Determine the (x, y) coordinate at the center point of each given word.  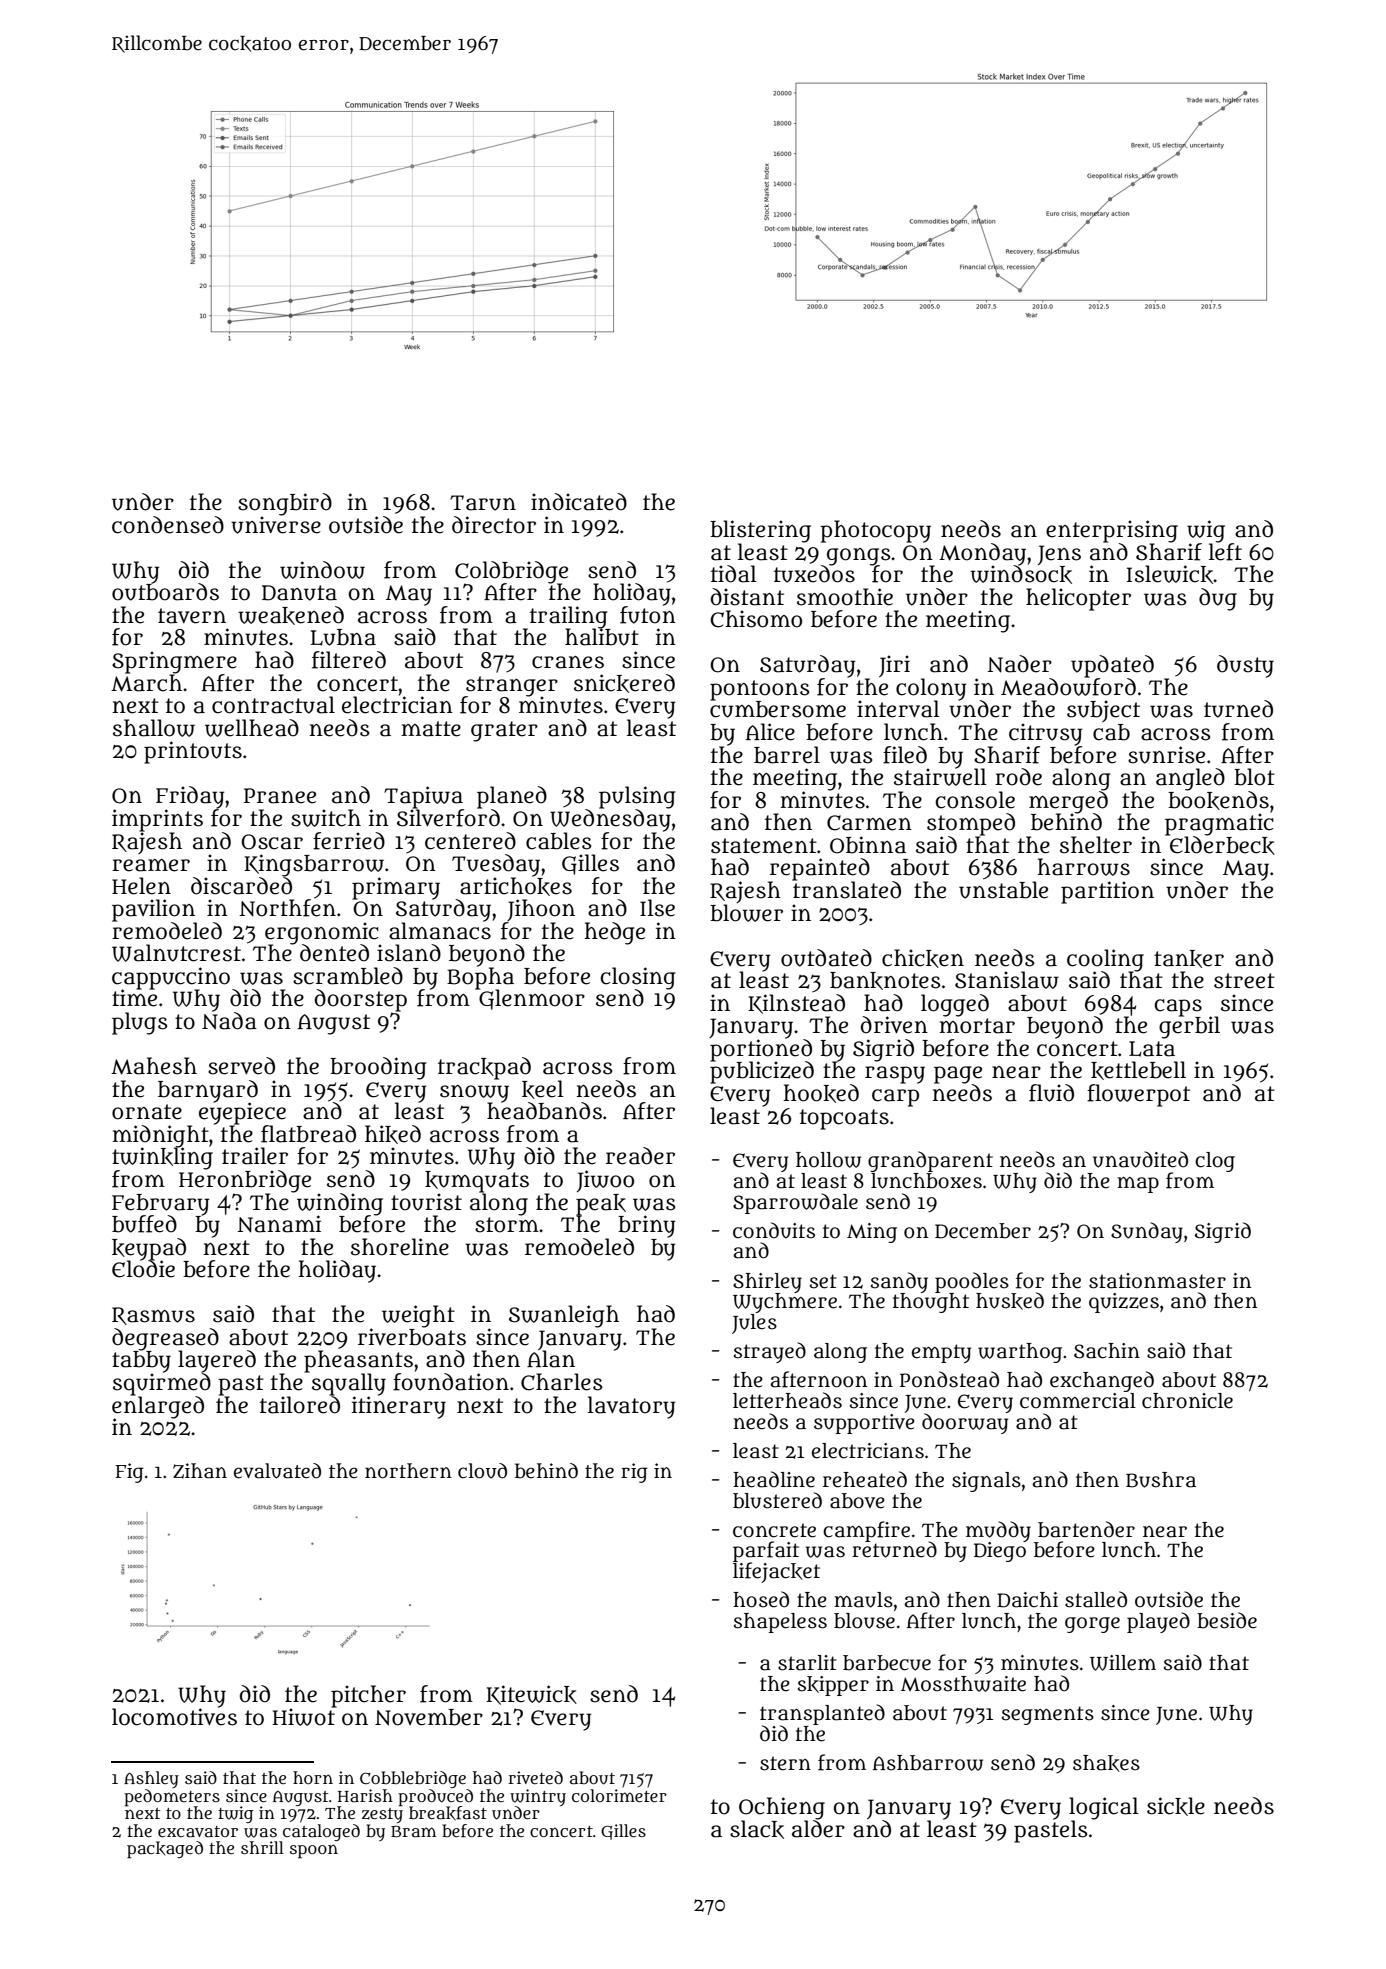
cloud (482, 1471)
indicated (579, 502)
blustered (777, 1500)
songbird (285, 504)
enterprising (1112, 531)
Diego (1000, 1552)
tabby (141, 1362)
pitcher (368, 1696)
